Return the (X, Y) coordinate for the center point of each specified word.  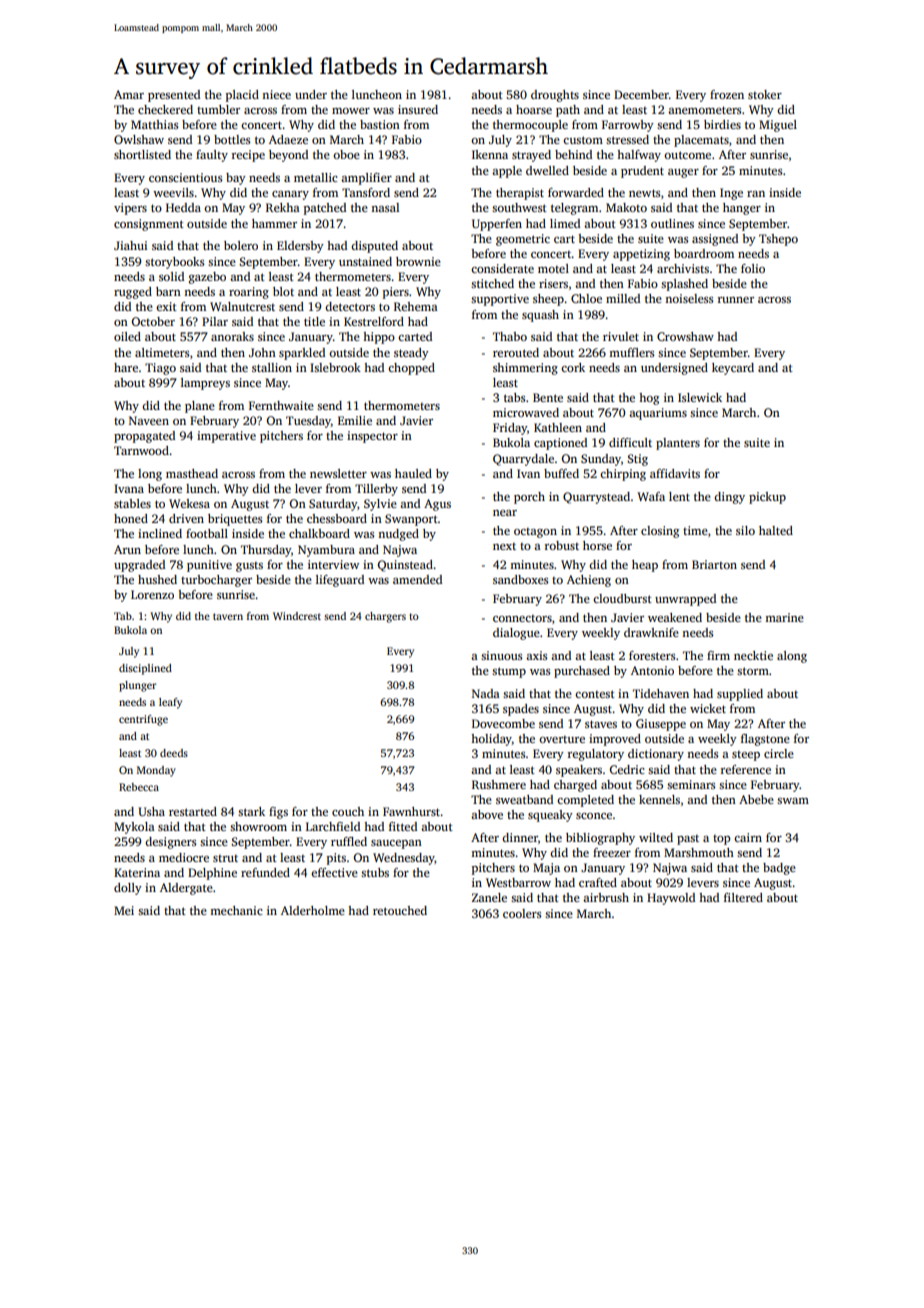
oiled (127, 336)
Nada (486, 693)
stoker (765, 94)
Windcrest (297, 616)
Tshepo (778, 240)
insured (418, 109)
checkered (165, 109)
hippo (379, 338)
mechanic (236, 910)
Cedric (627, 769)
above (487, 814)
